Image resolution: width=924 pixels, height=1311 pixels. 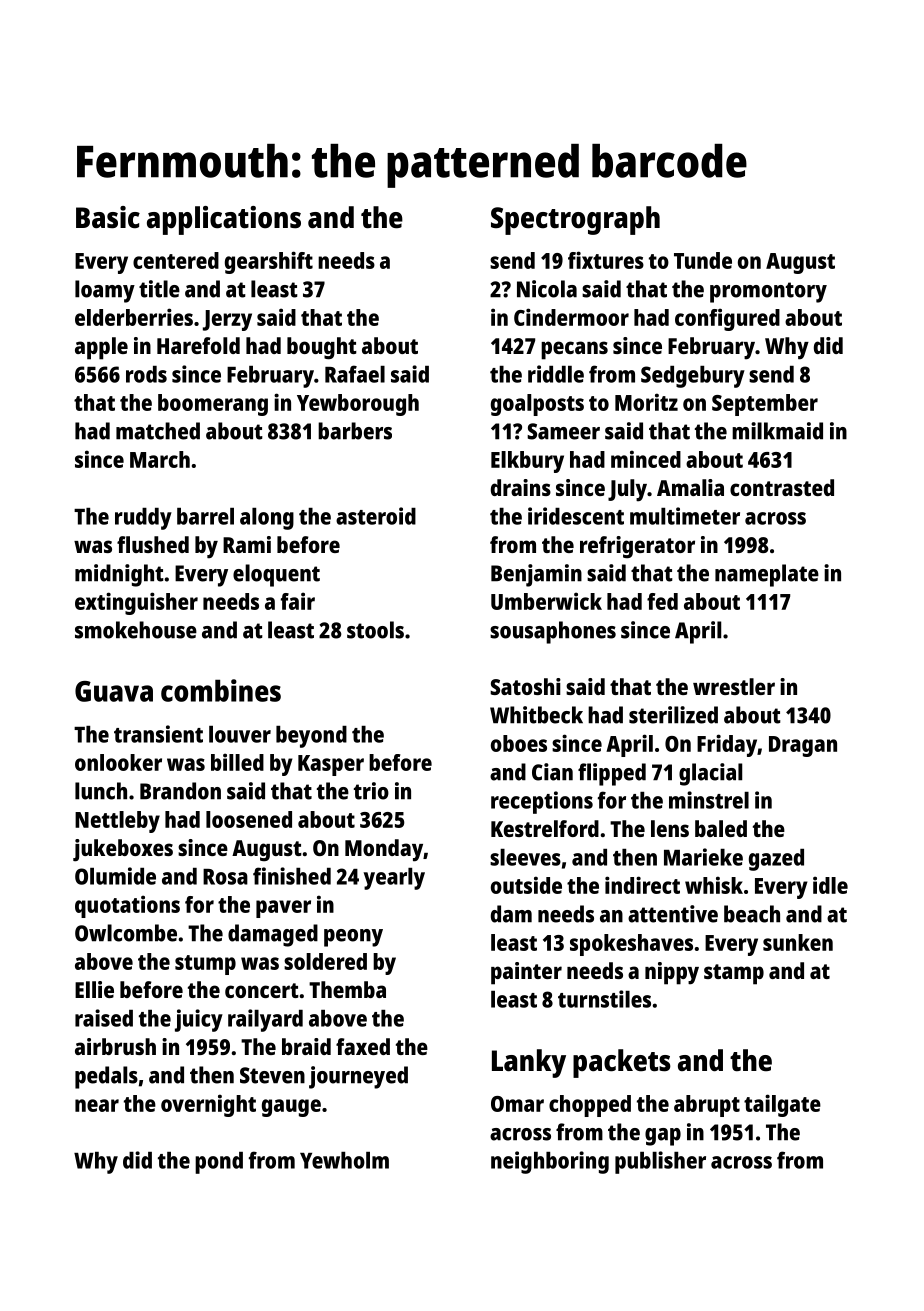 What do you see at coordinates (693, 377) in the document?
I see `Sedgebury` at bounding box center [693, 377].
